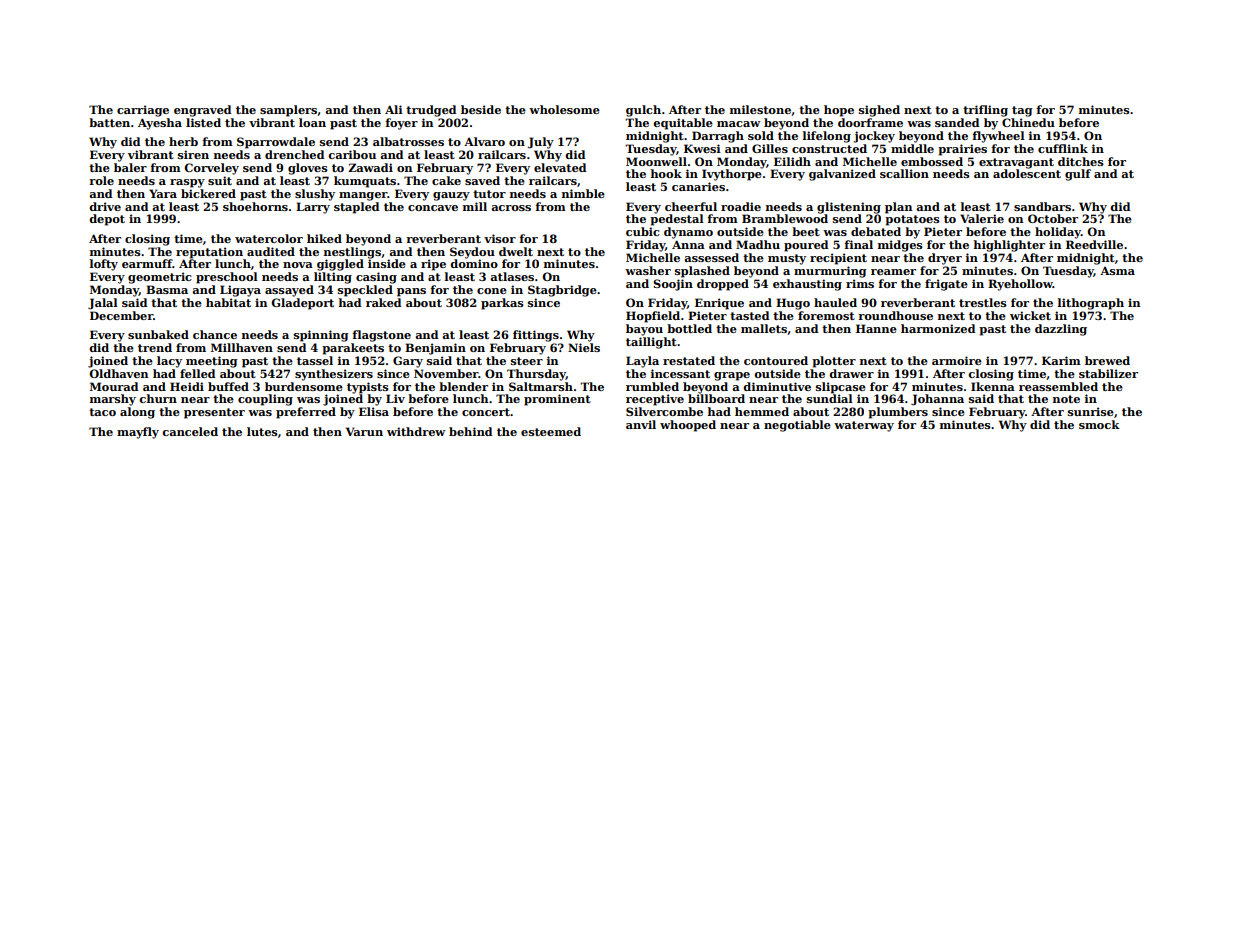 The height and width of the image is (952, 1233). What do you see at coordinates (583, 193) in the image?
I see `nimble` at bounding box center [583, 193].
